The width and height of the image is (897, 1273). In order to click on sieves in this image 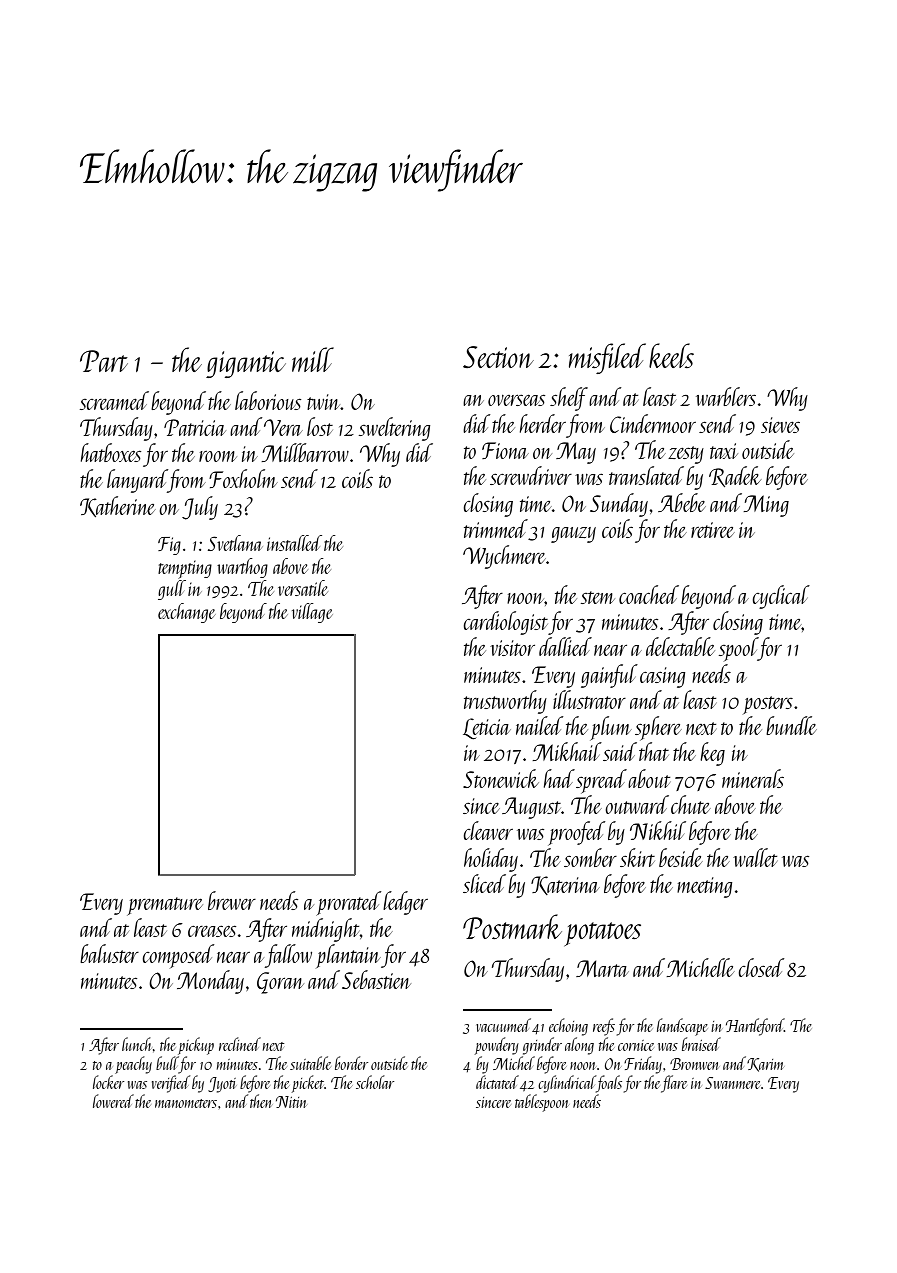, I will do `click(780, 425)`.
